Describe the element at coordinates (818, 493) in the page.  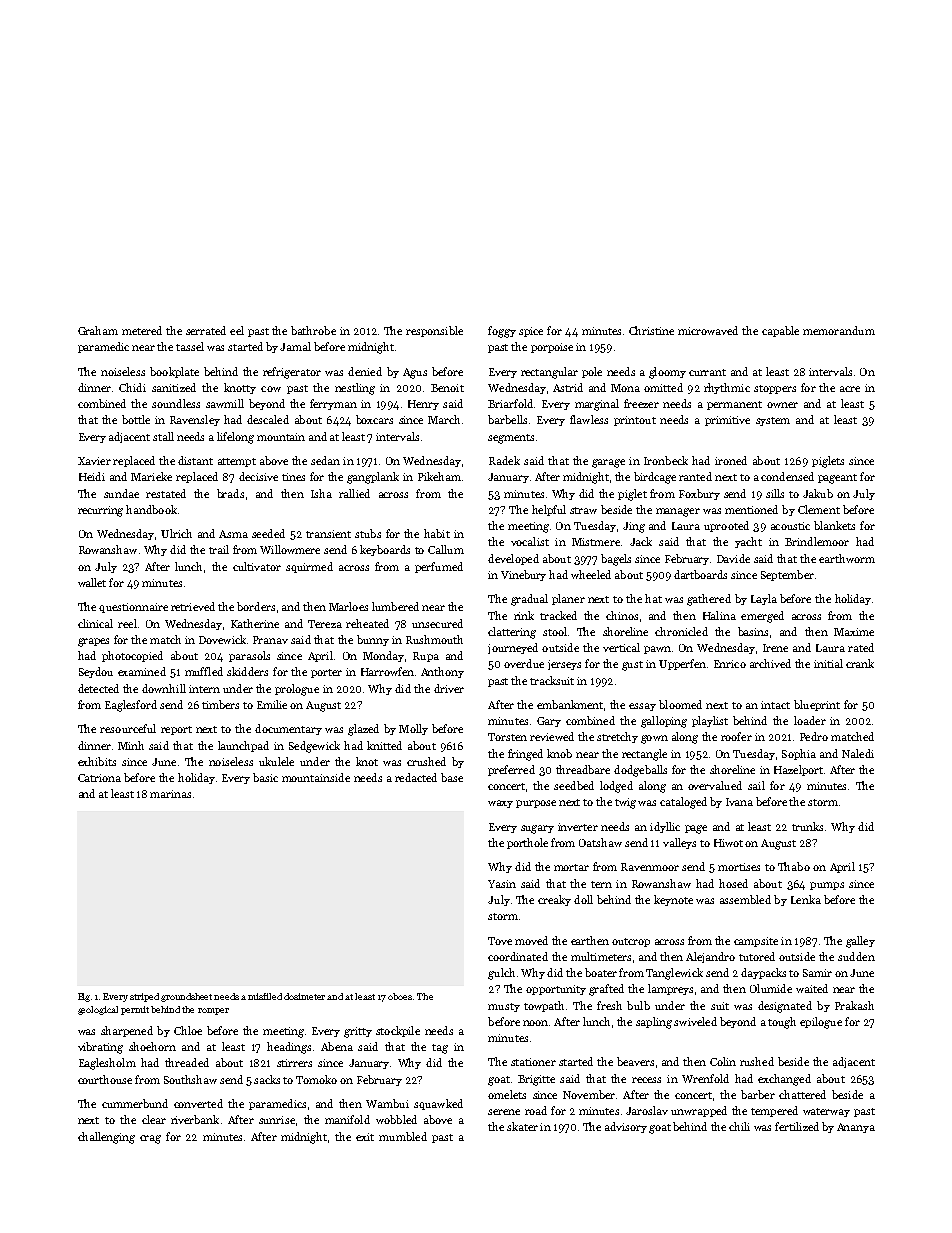
I see `Jakub` at that location.
